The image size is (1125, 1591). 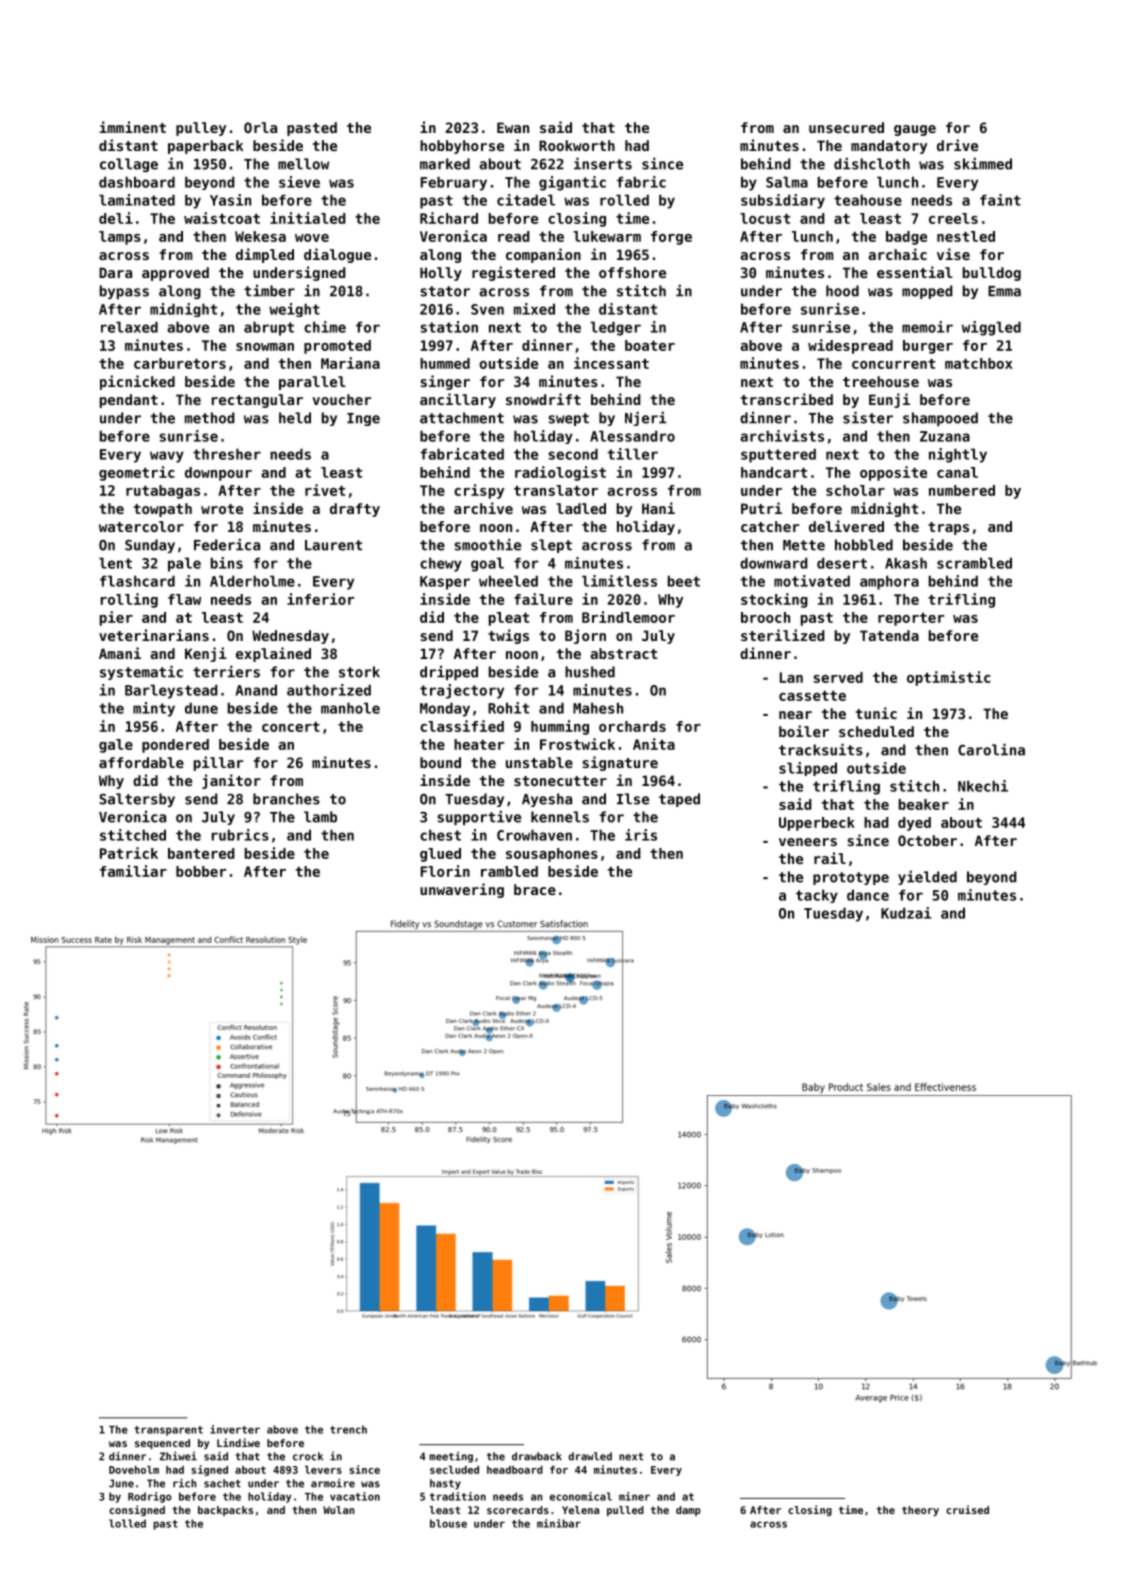 I want to click on Orla, so click(x=260, y=127).
